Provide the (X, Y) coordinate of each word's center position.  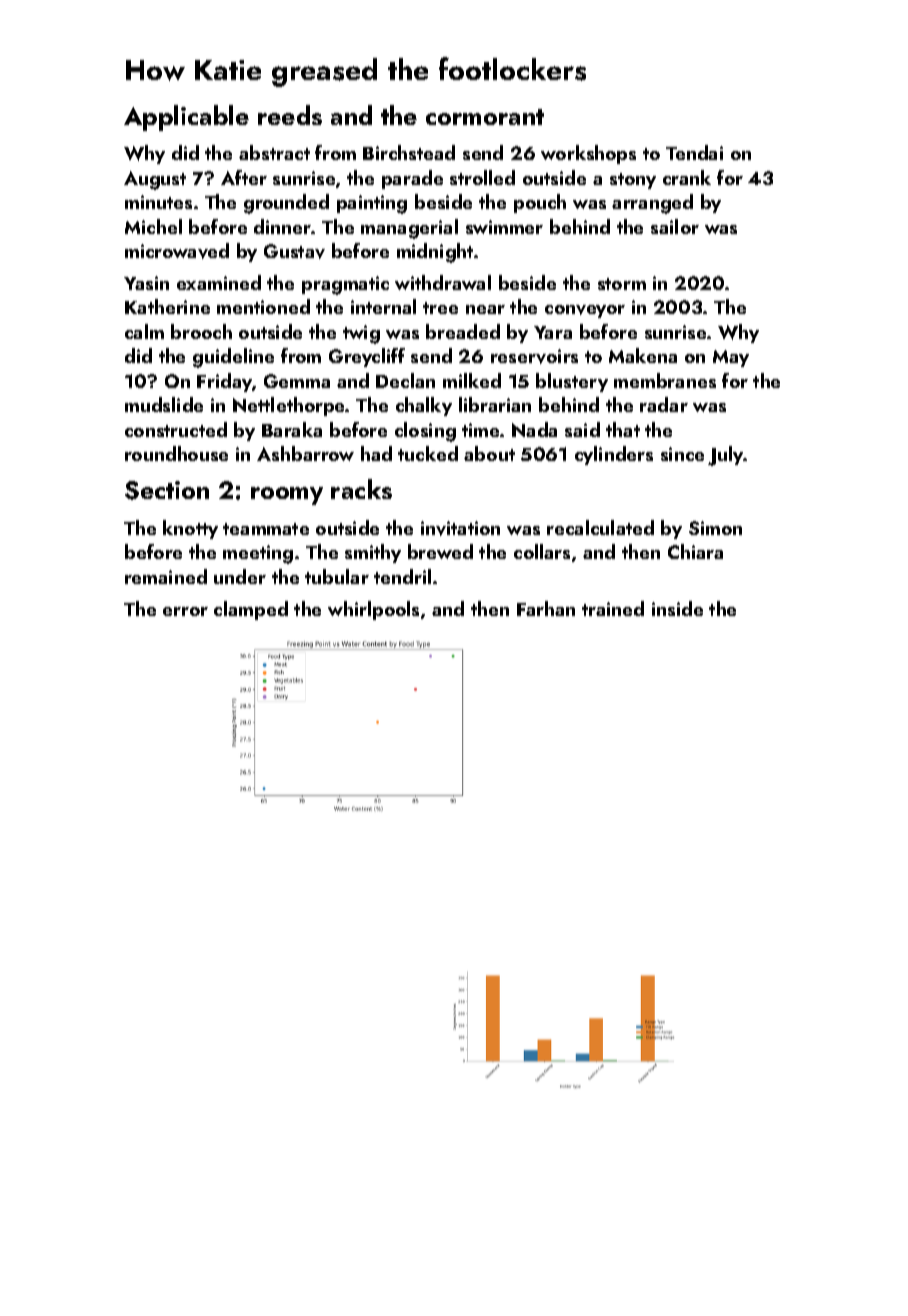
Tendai (694, 152)
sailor (675, 226)
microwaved (177, 251)
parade (412, 179)
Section (167, 490)
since (682, 454)
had (376, 453)
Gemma (297, 381)
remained (166, 576)
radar (664, 404)
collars (542, 551)
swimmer (504, 227)
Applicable (186, 118)
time (480, 430)
